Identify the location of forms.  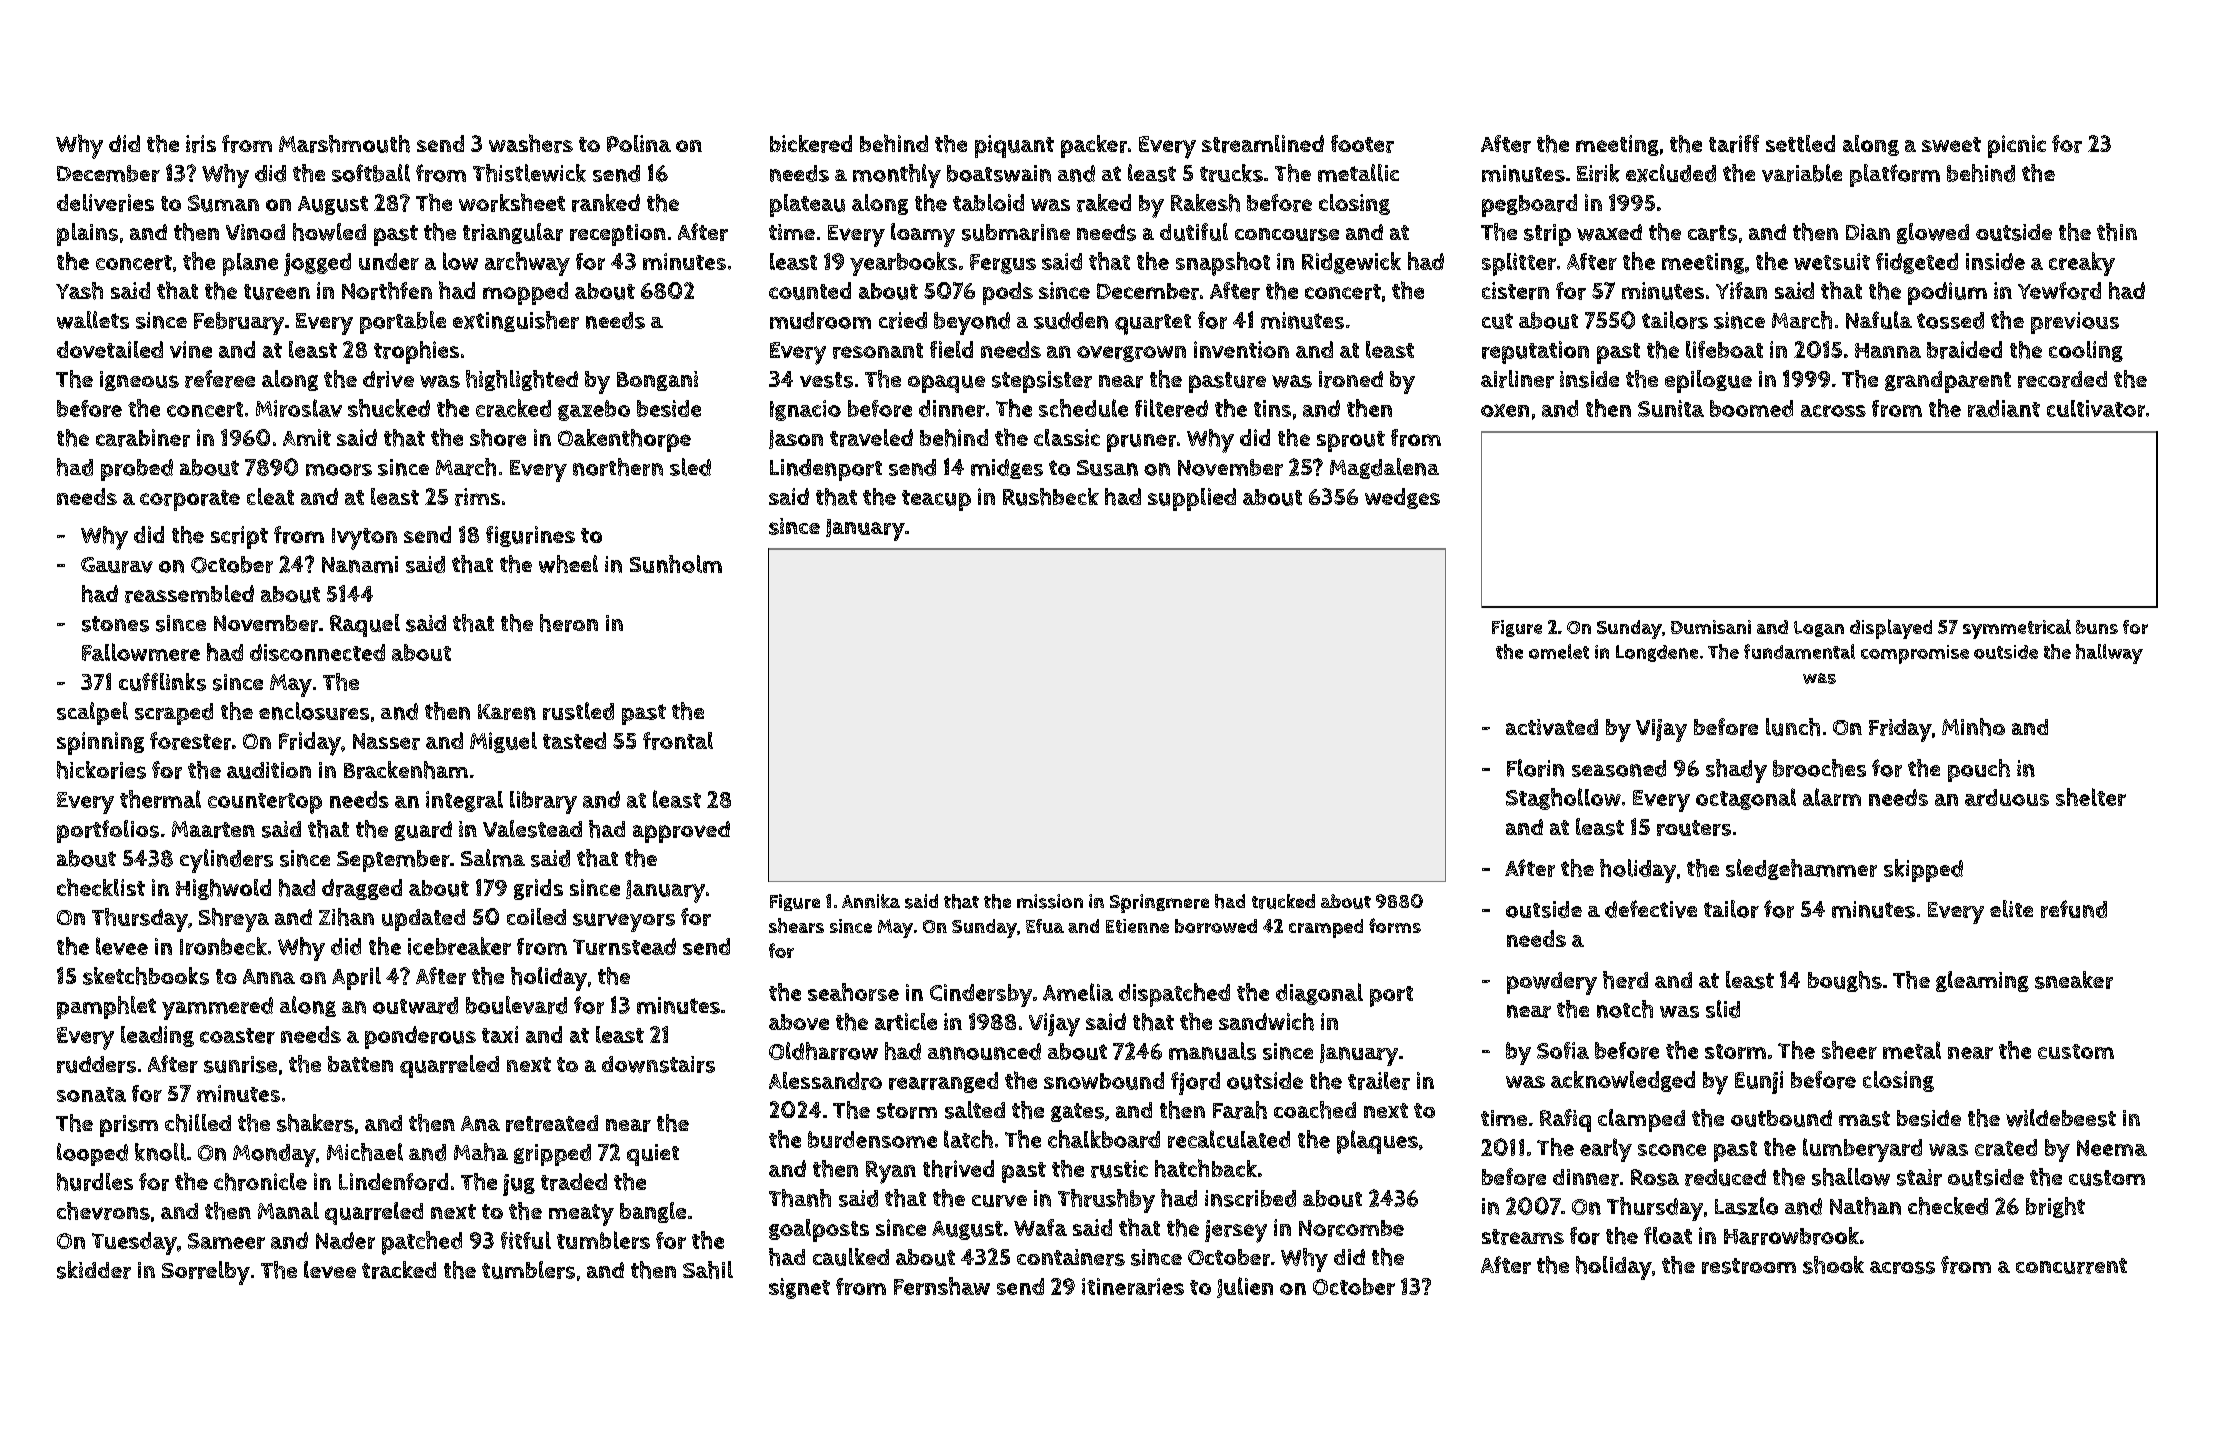
(1395, 925).
